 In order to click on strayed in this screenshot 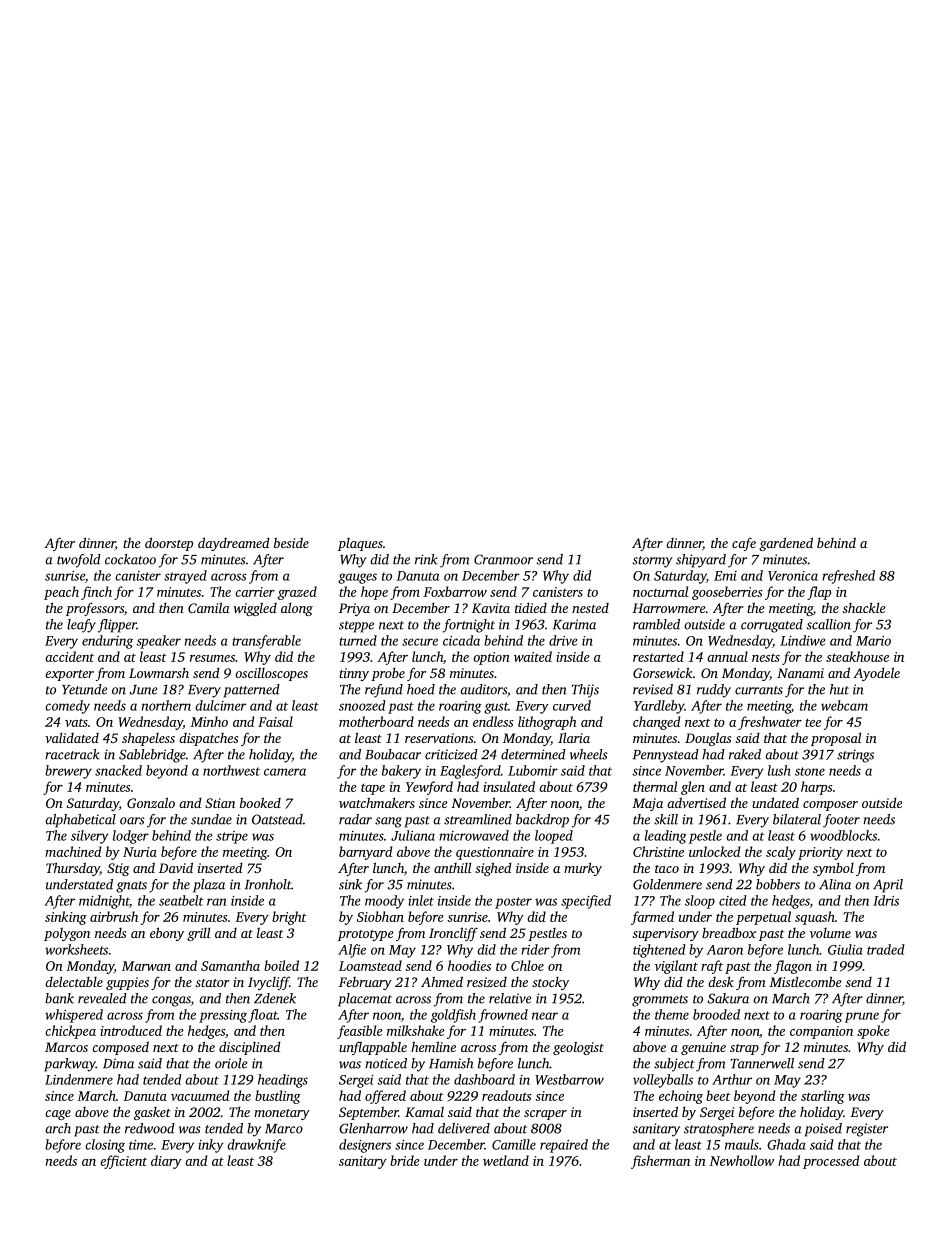, I will do `click(185, 577)`.
